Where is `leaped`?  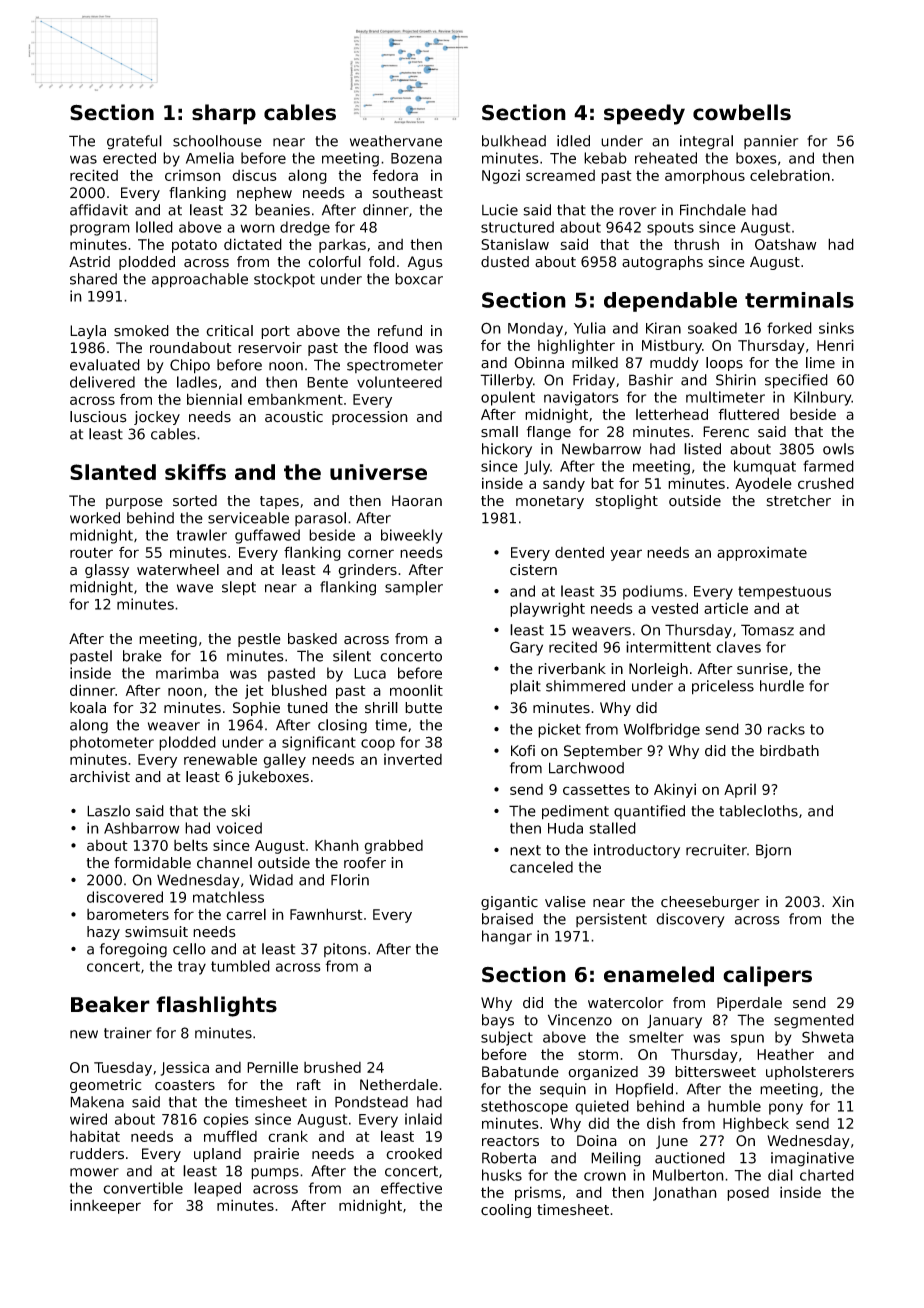
leaped is located at coordinates (217, 1189).
